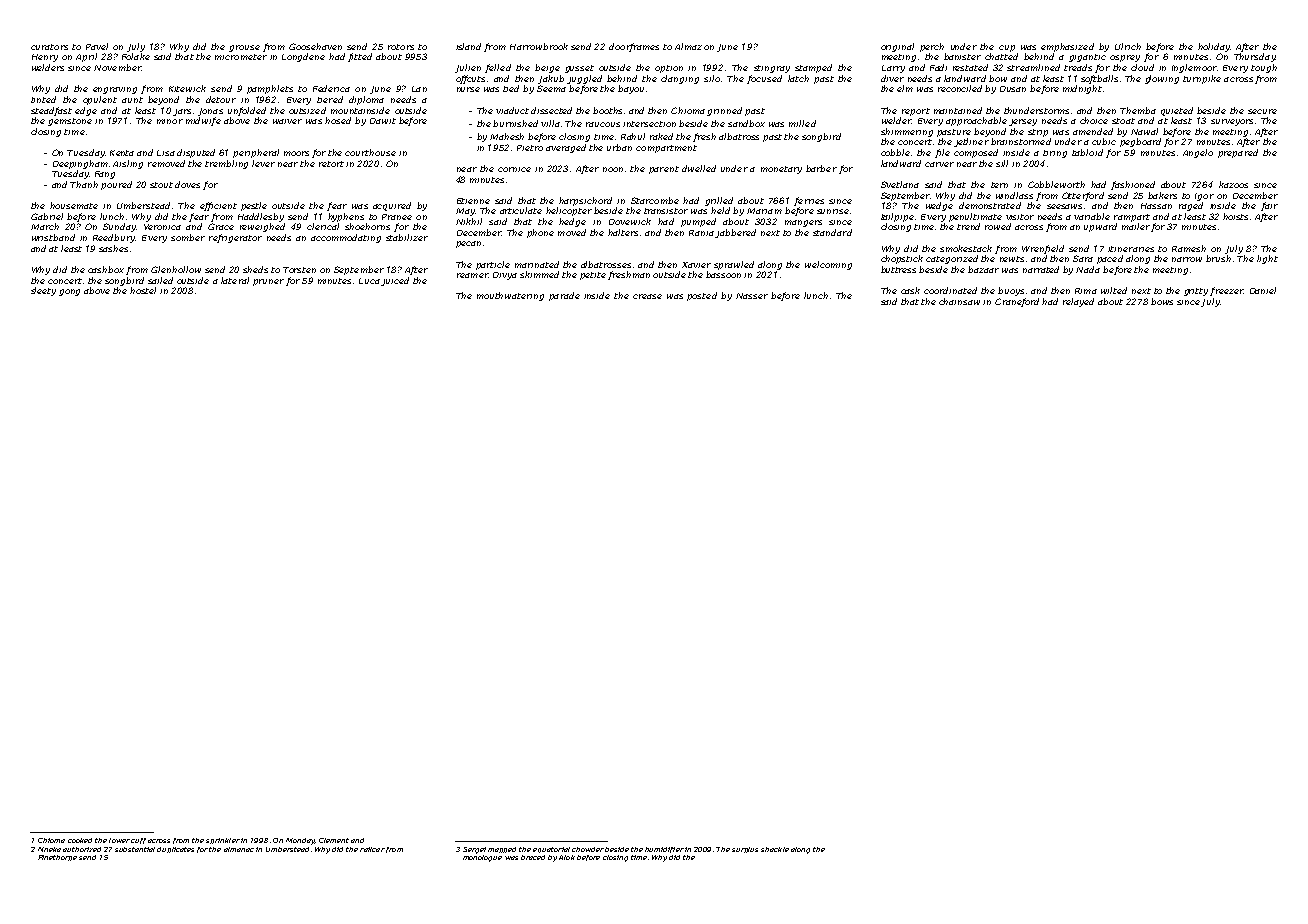 This screenshot has height=924, width=1308. What do you see at coordinates (334, 840) in the screenshot?
I see `Clement` at bounding box center [334, 840].
